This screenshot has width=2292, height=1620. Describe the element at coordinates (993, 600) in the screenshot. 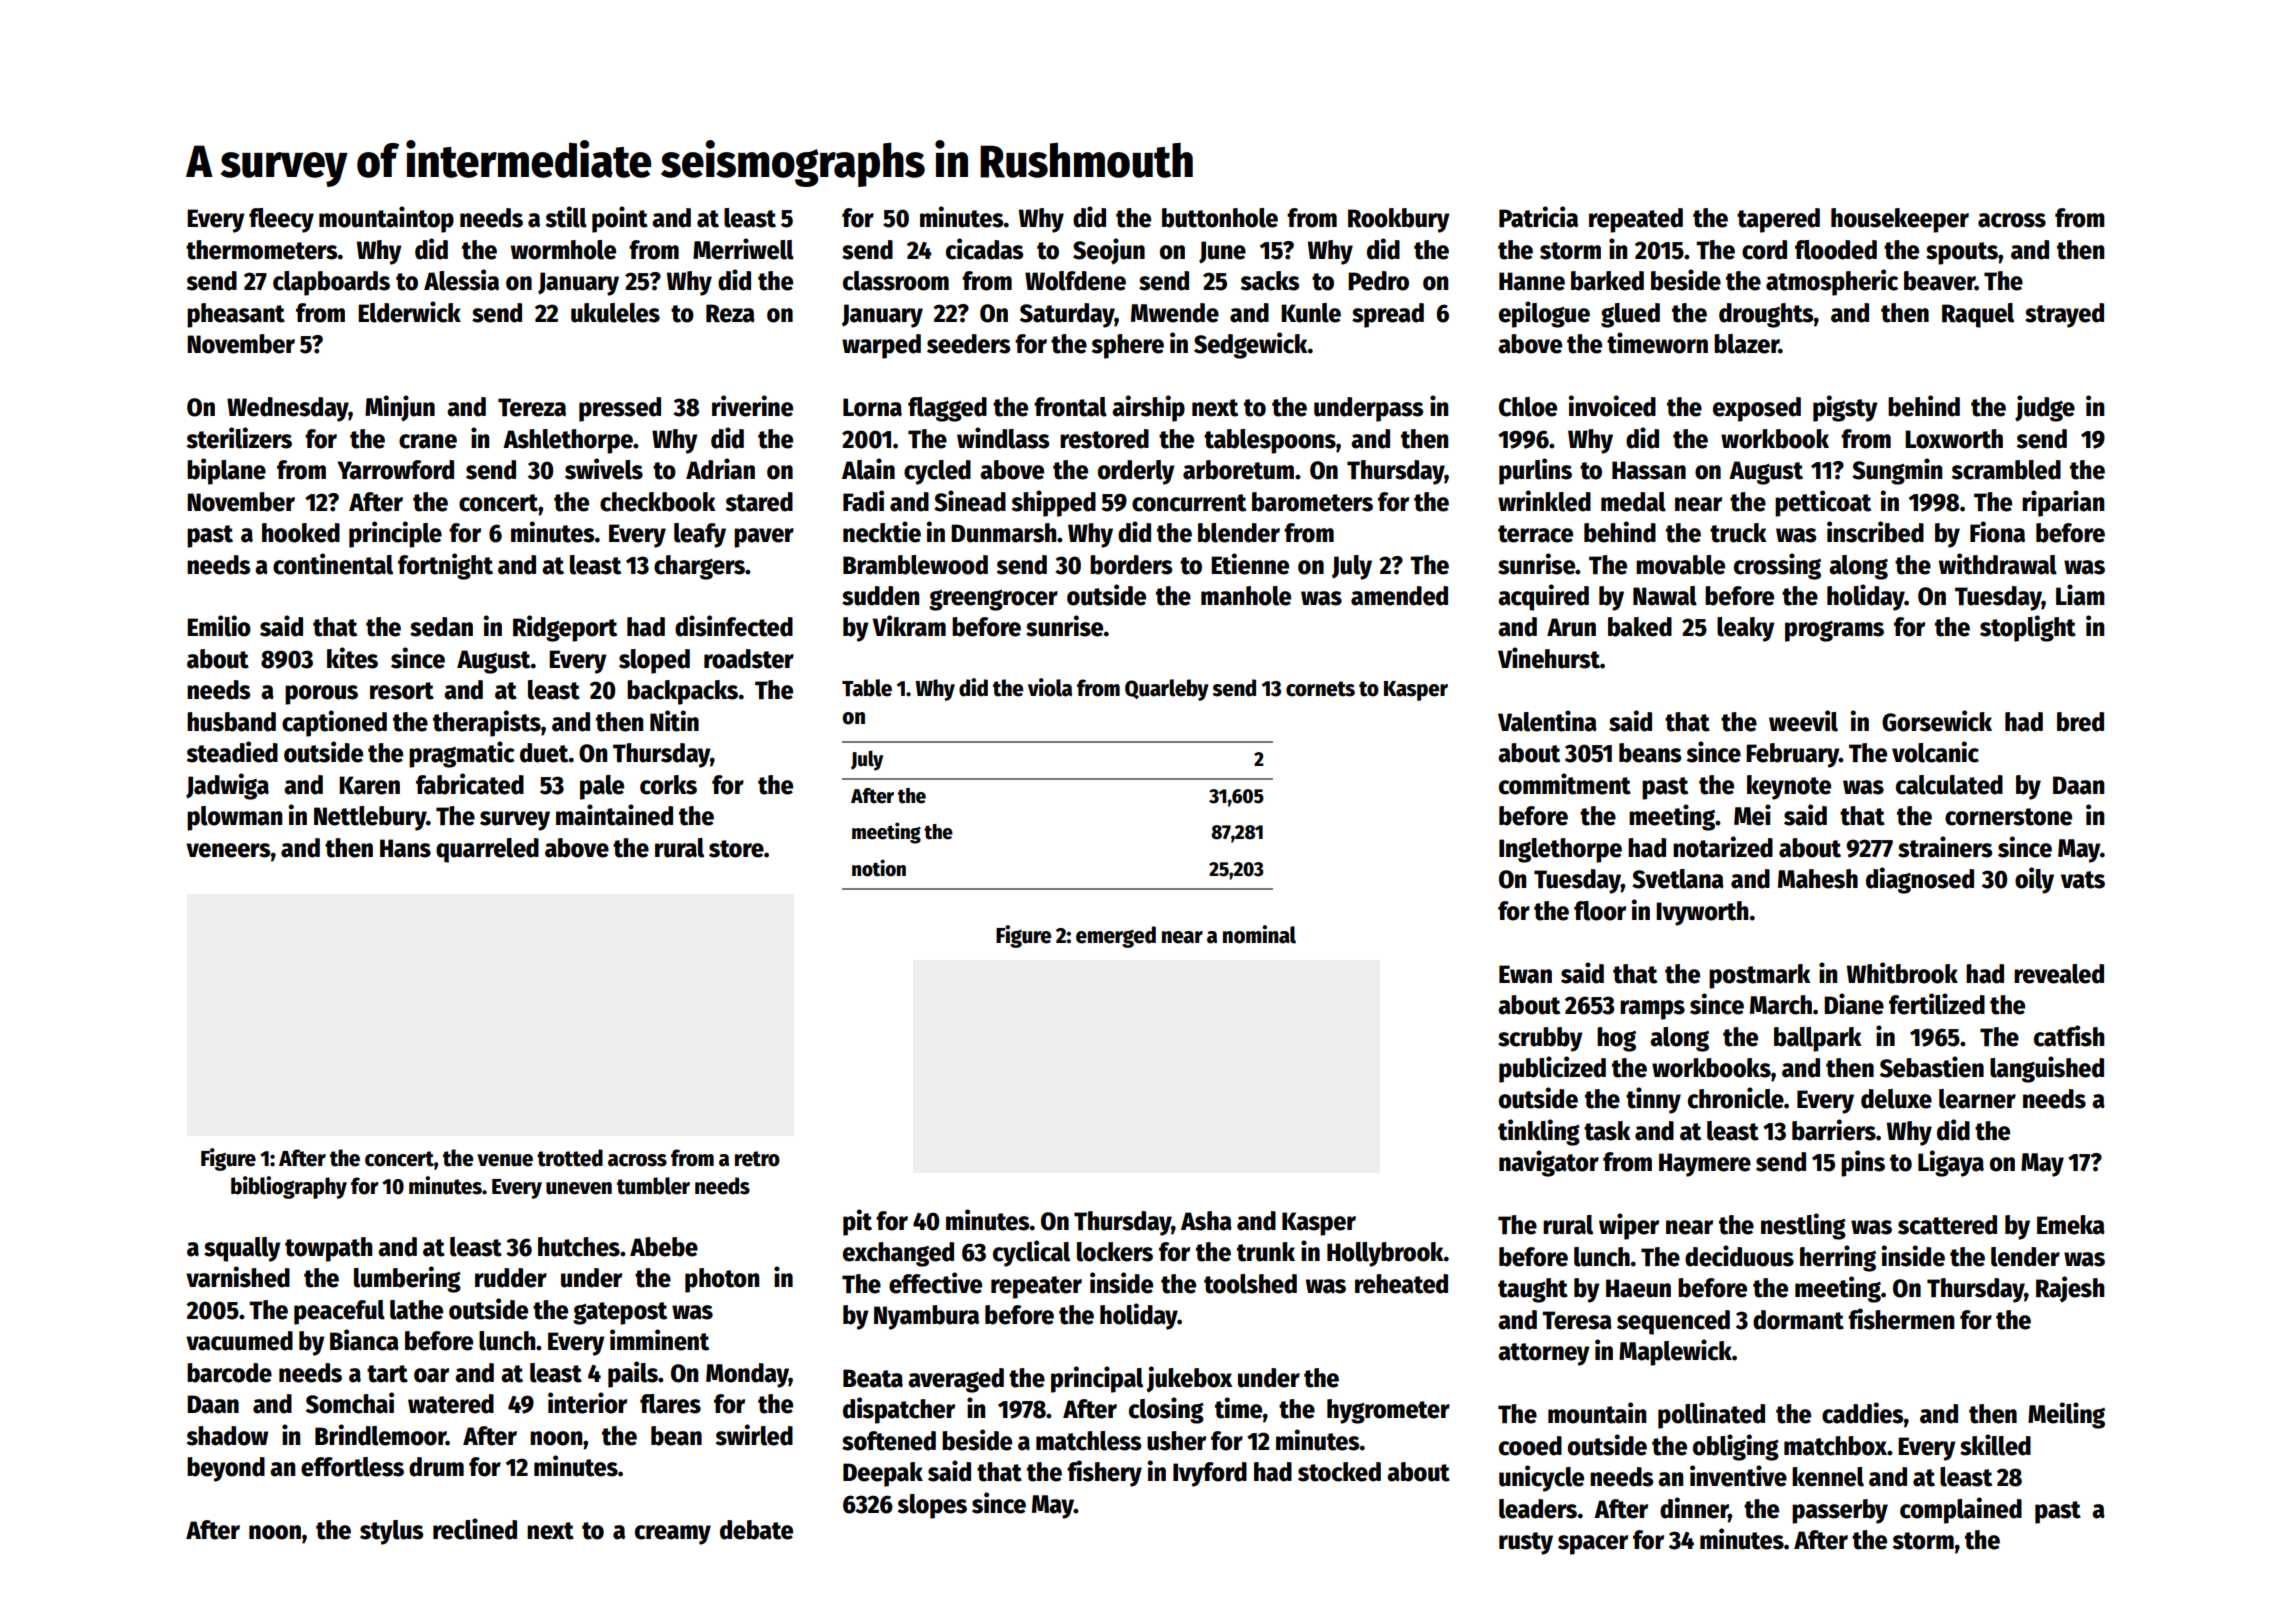

I see `greengrocer` at that location.
